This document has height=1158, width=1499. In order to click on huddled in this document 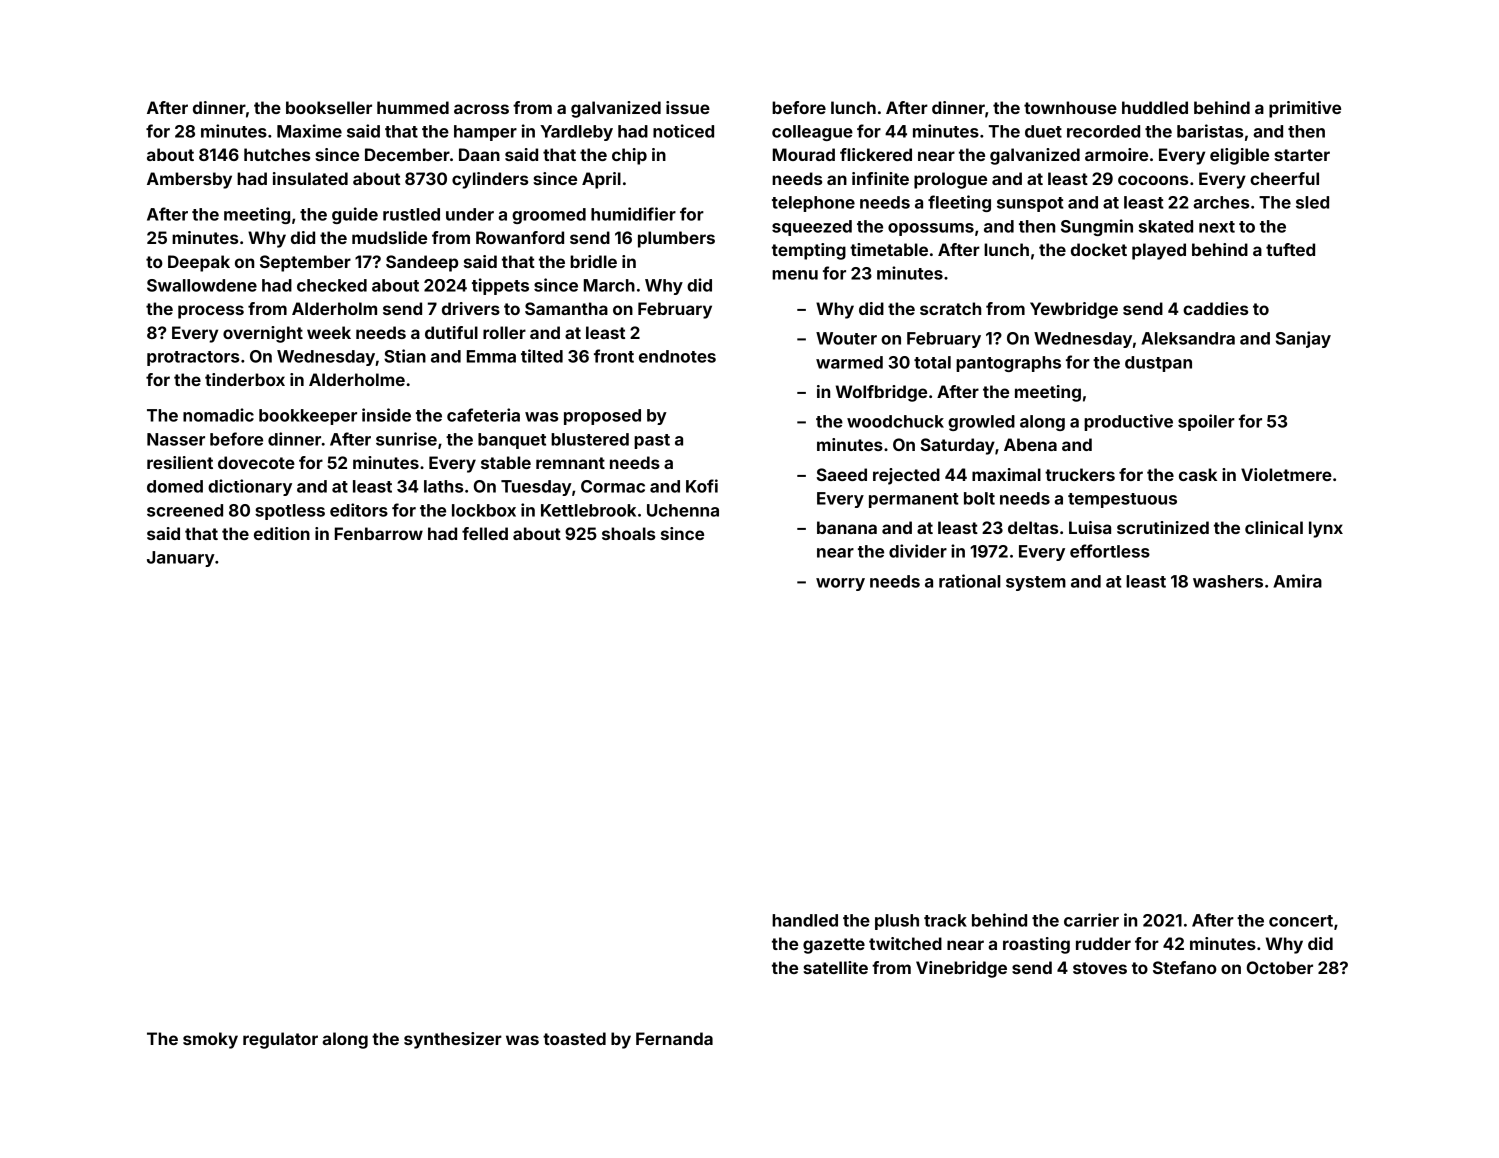, I will do `click(1155, 107)`.
